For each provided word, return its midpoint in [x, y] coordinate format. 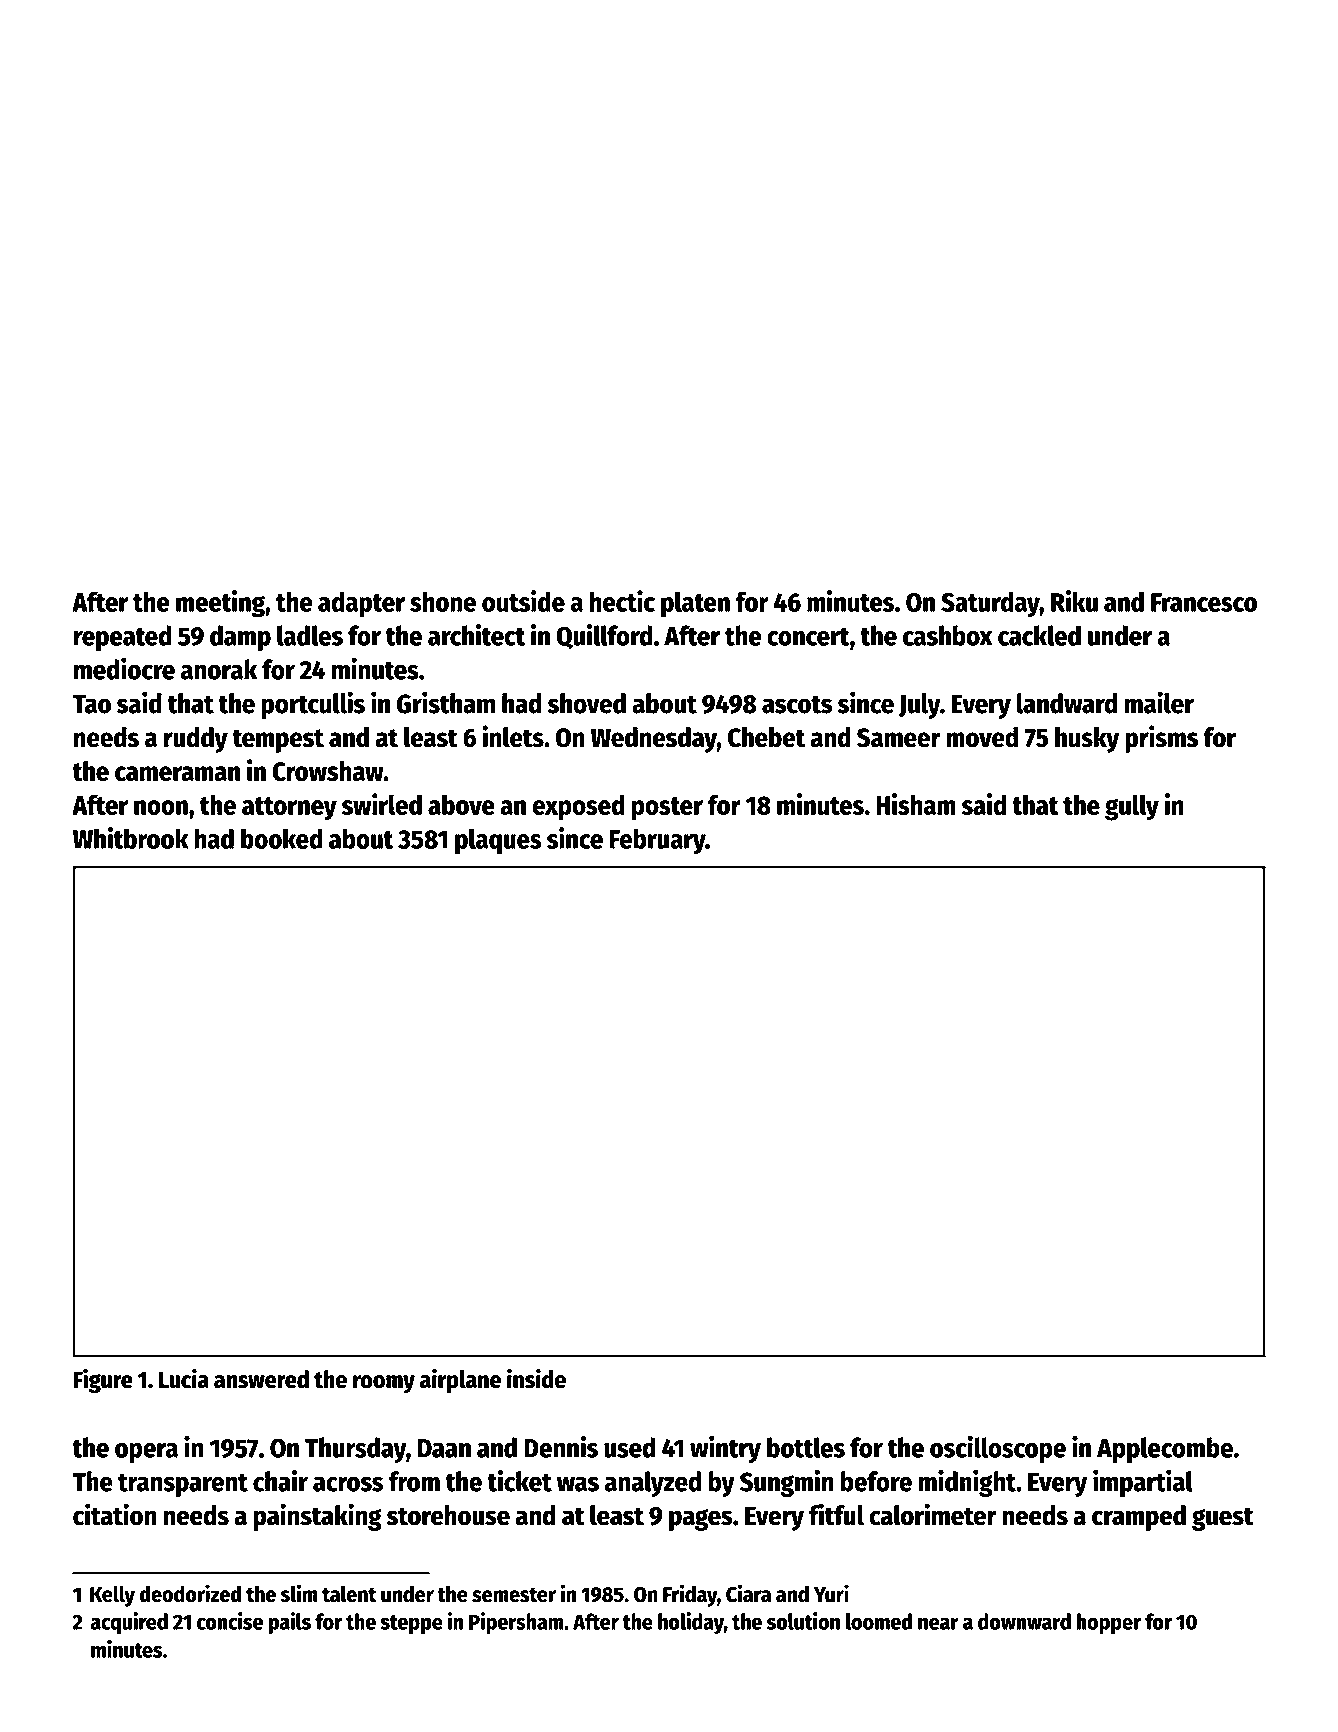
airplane [460, 1381]
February [657, 841]
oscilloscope [998, 1449]
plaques [498, 841]
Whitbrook [130, 838]
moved [982, 737]
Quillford [604, 636]
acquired [129, 1623]
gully [1132, 807]
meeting [220, 604]
